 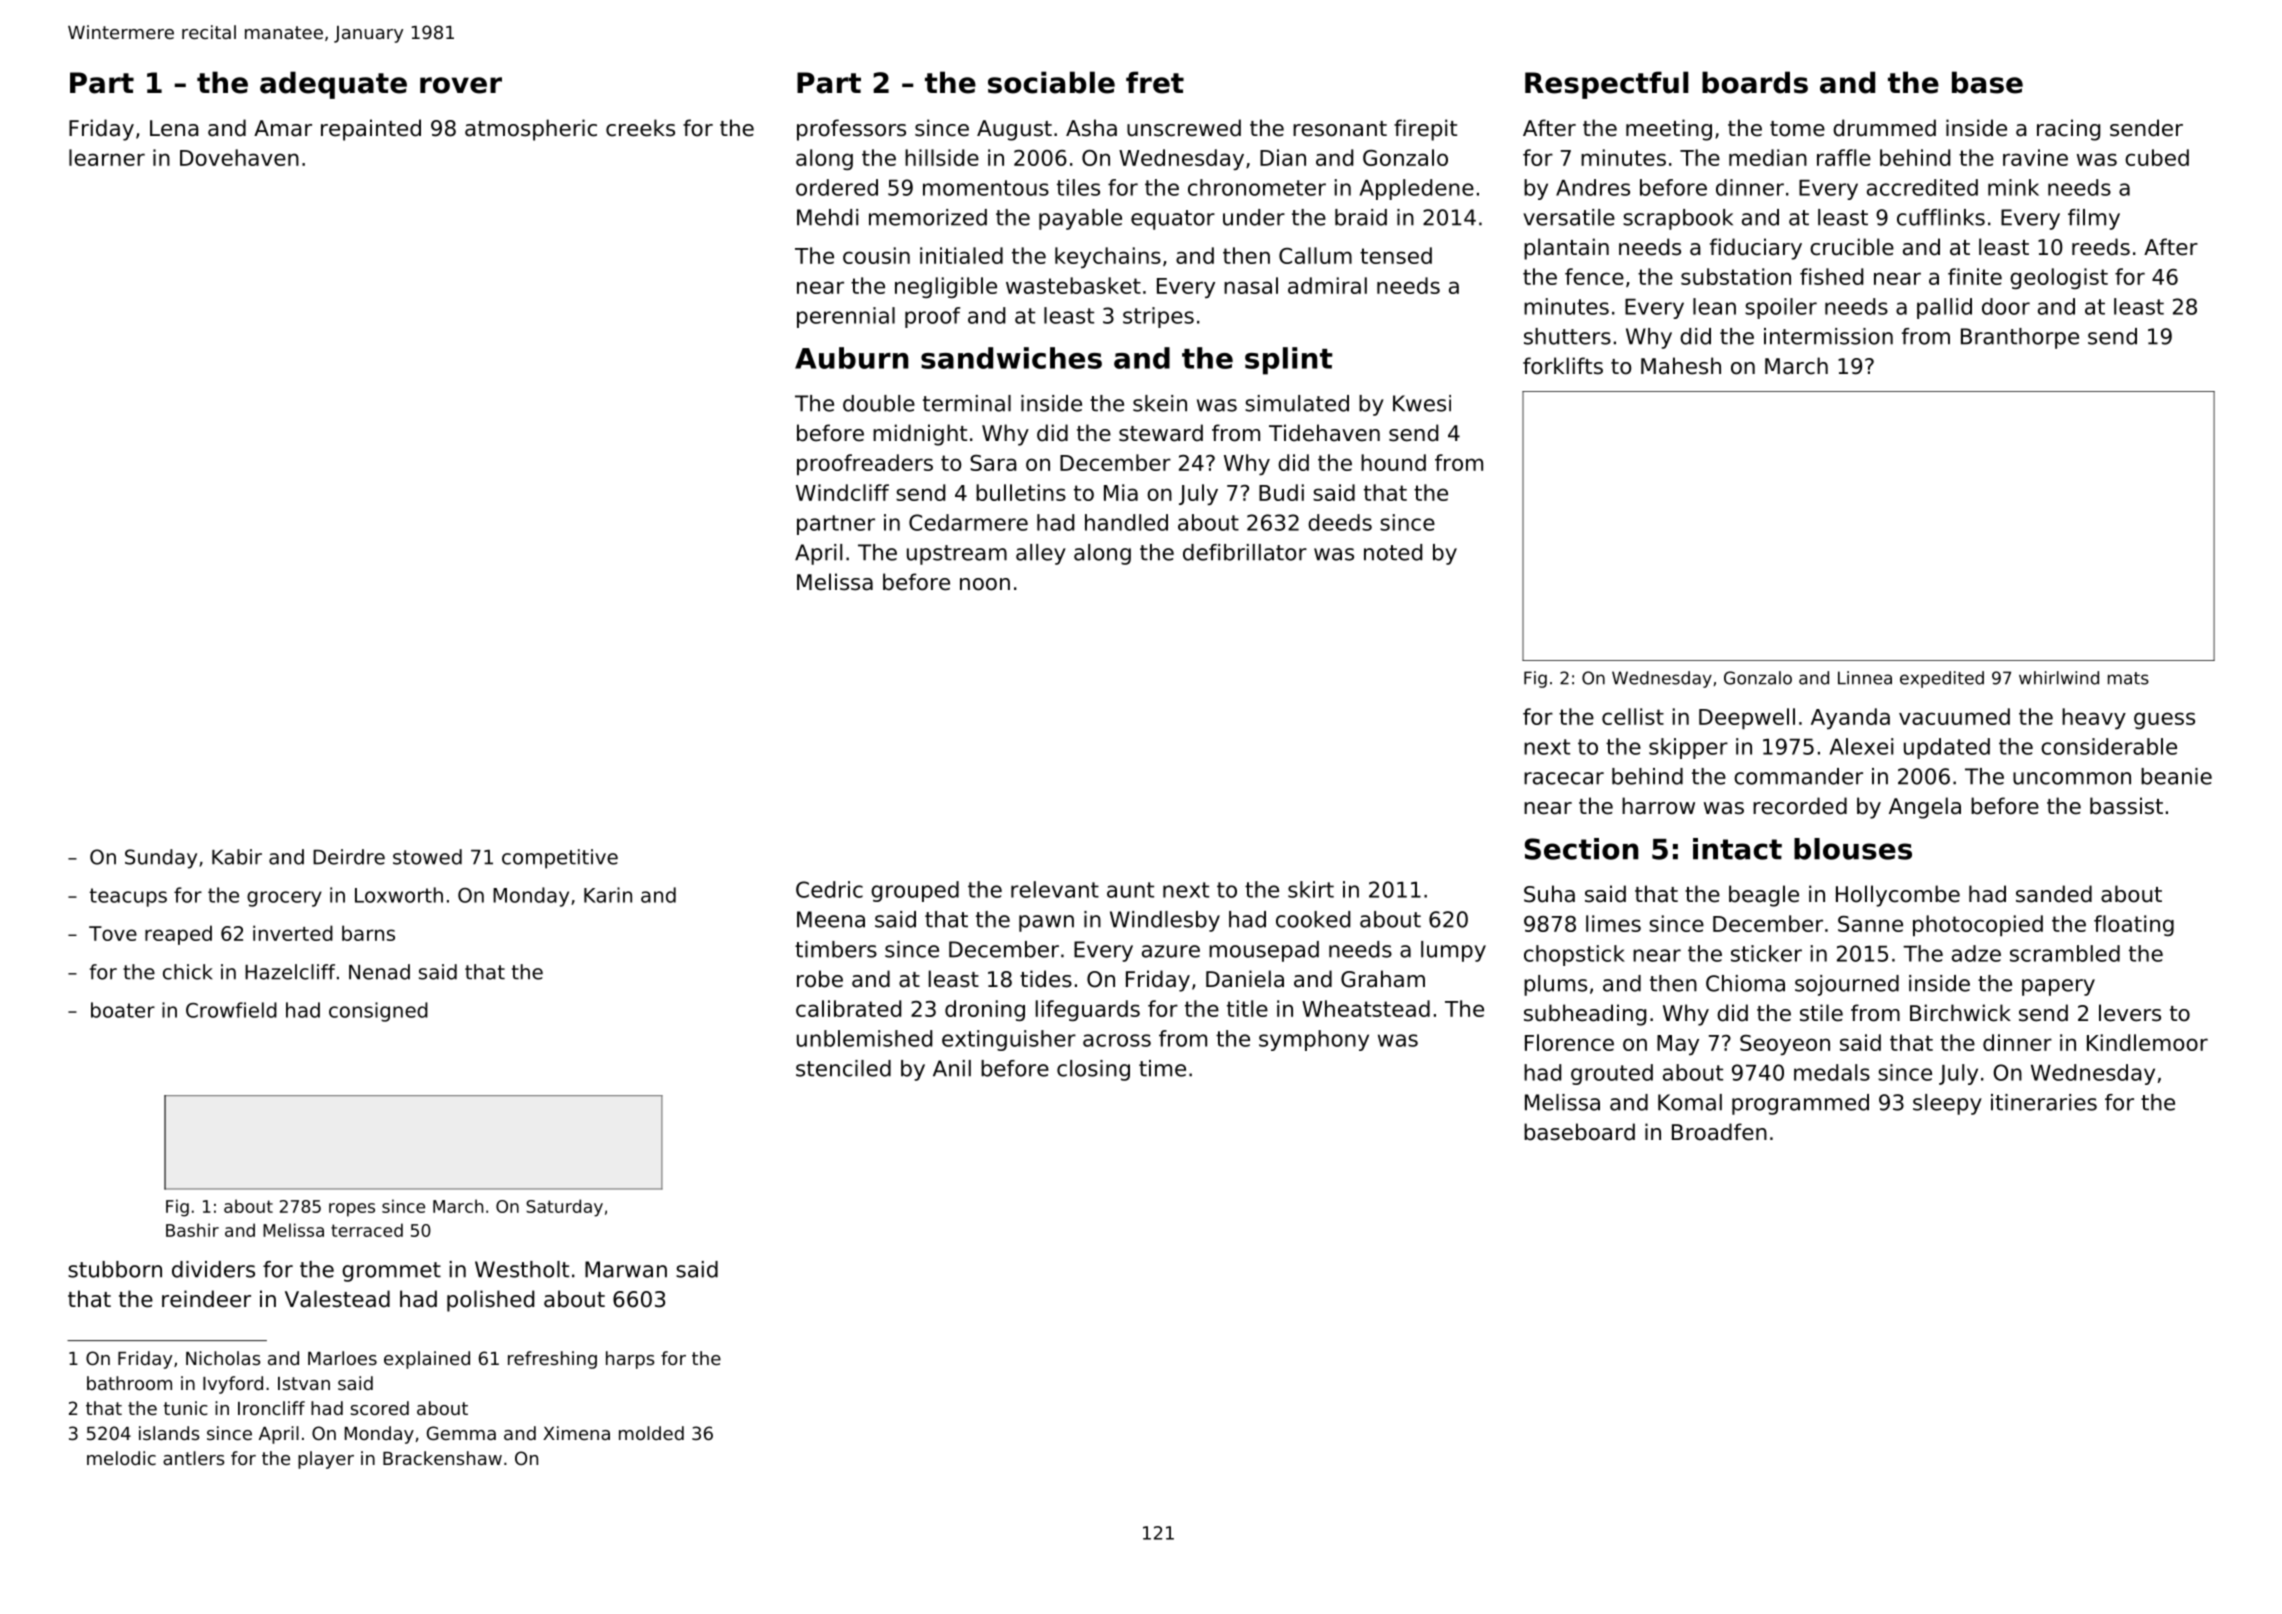 What do you see at coordinates (237, 857) in the screenshot?
I see `Kabir` at bounding box center [237, 857].
